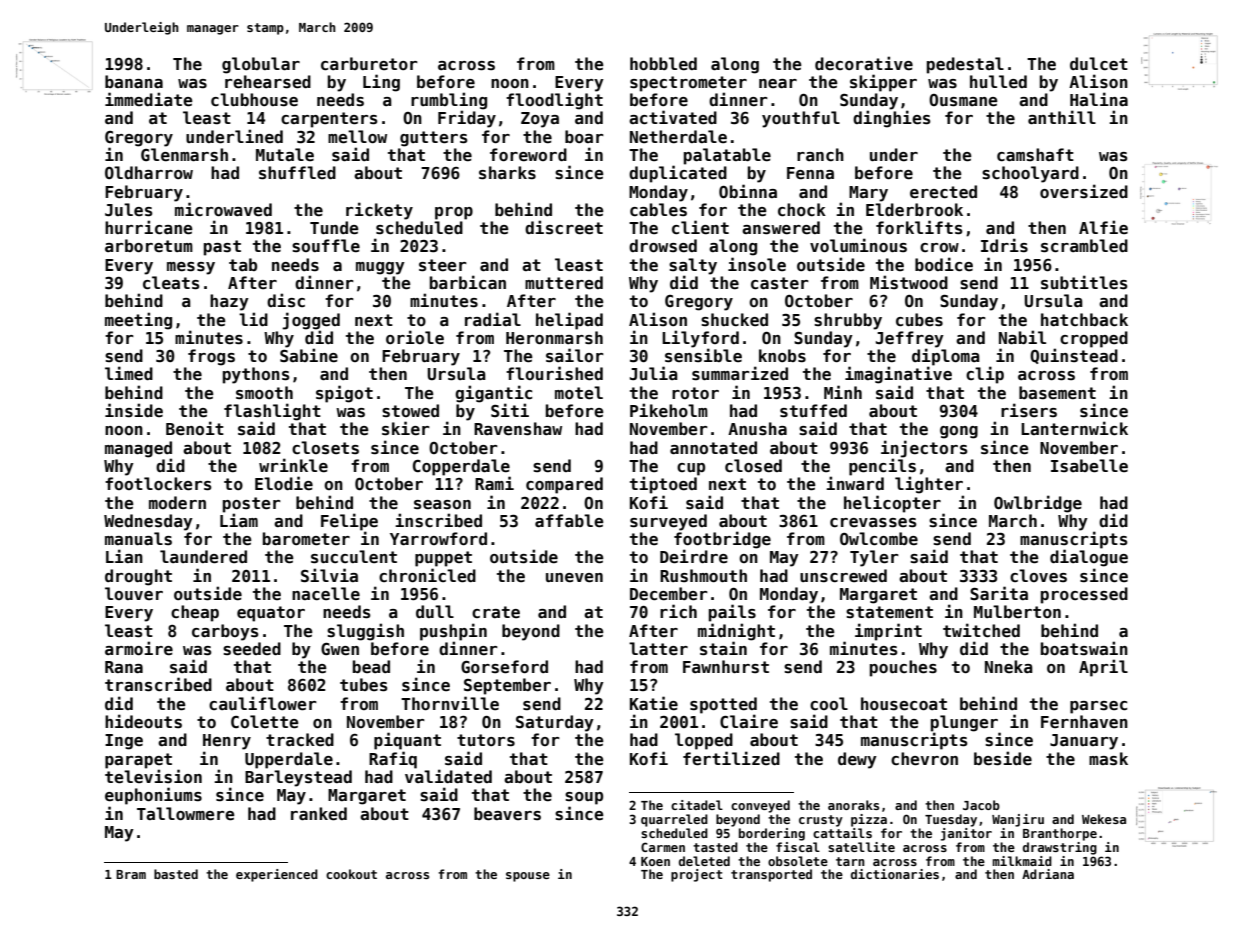 The width and height of the image is (1233, 952). Describe the element at coordinates (869, 820) in the image. I see `pizza` at that location.
